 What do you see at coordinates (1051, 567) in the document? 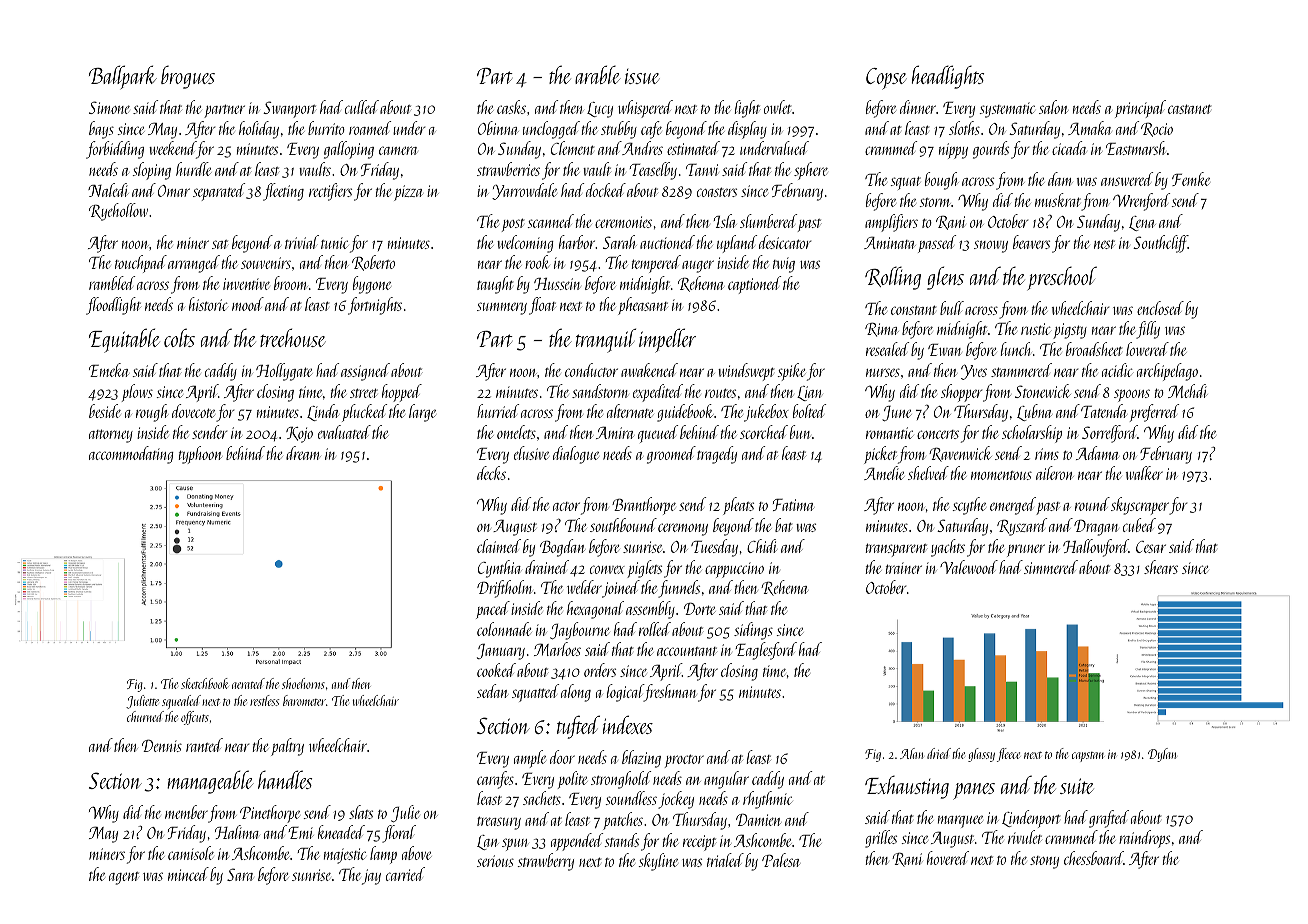
I see `simmered` at bounding box center [1051, 567].
